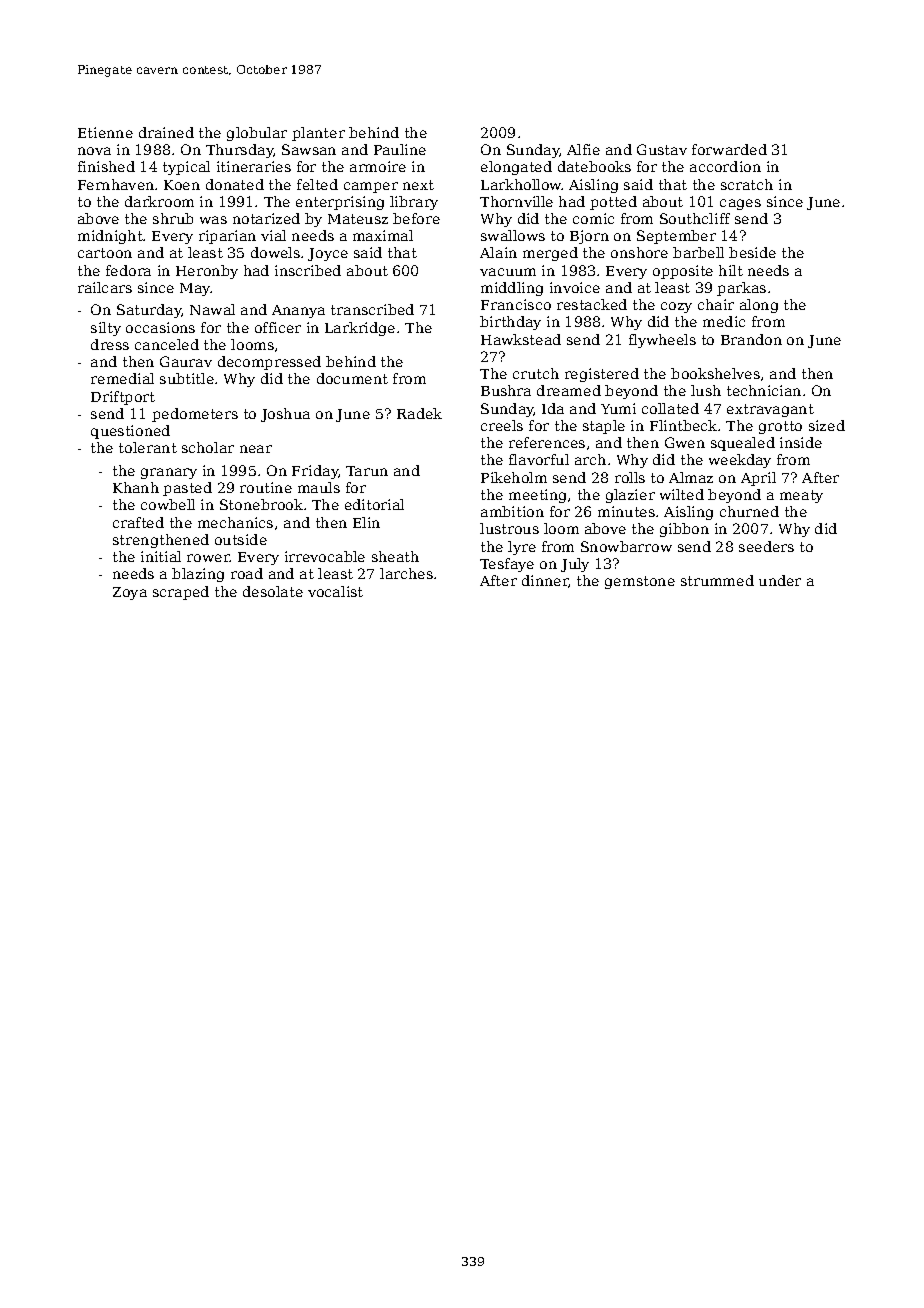 This screenshot has height=1308, width=924. Describe the element at coordinates (747, 184) in the screenshot. I see `scratch` at that location.
